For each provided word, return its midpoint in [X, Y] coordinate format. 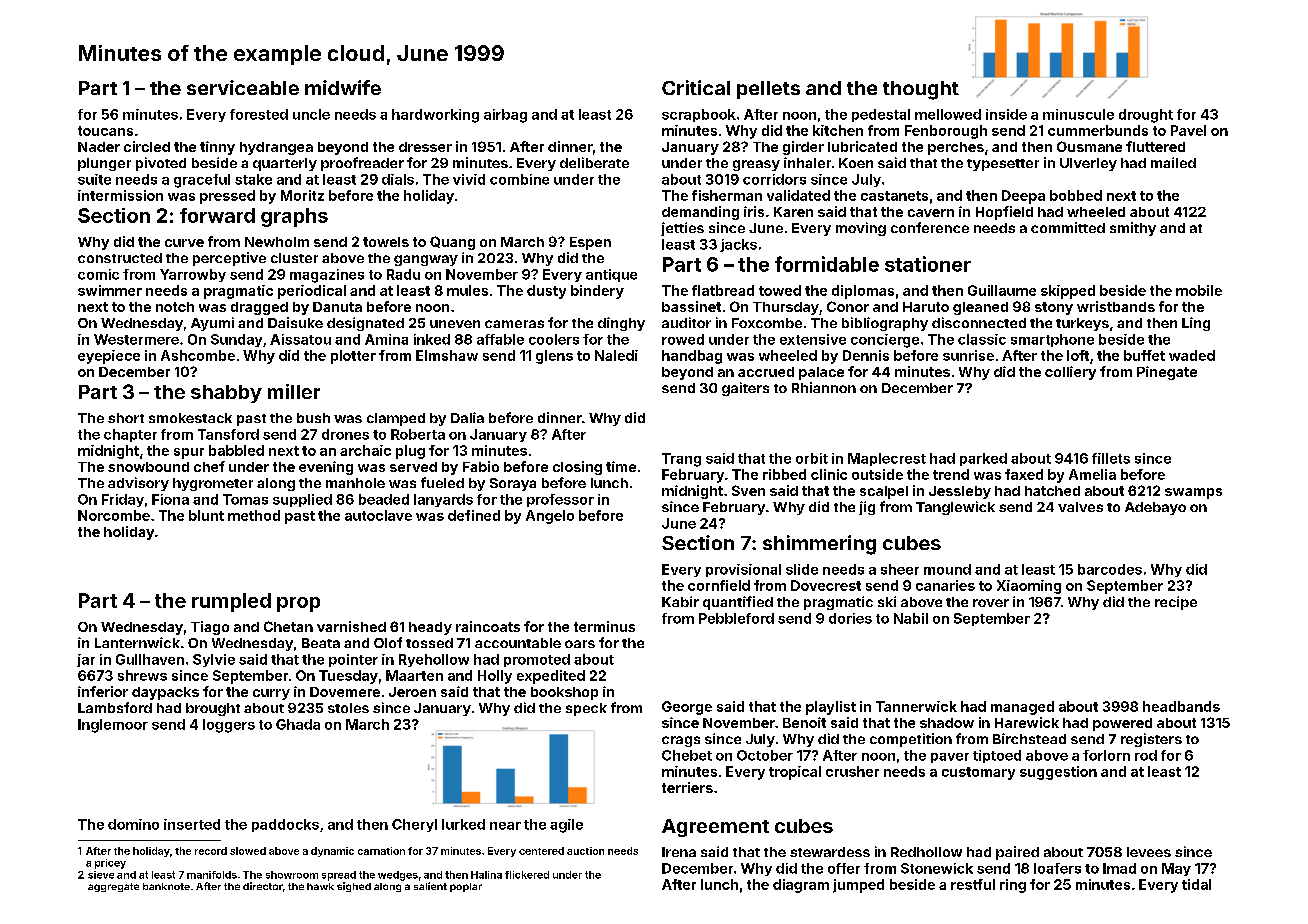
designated [365, 324]
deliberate [594, 162]
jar [86, 660]
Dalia [467, 417]
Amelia [1092, 474]
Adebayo [1155, 508]
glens [554, 357]
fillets [1111, 458]
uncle [311, 114]
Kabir [680, 601]
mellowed [948, 114]
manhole [355, 483]
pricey [110, 864]
